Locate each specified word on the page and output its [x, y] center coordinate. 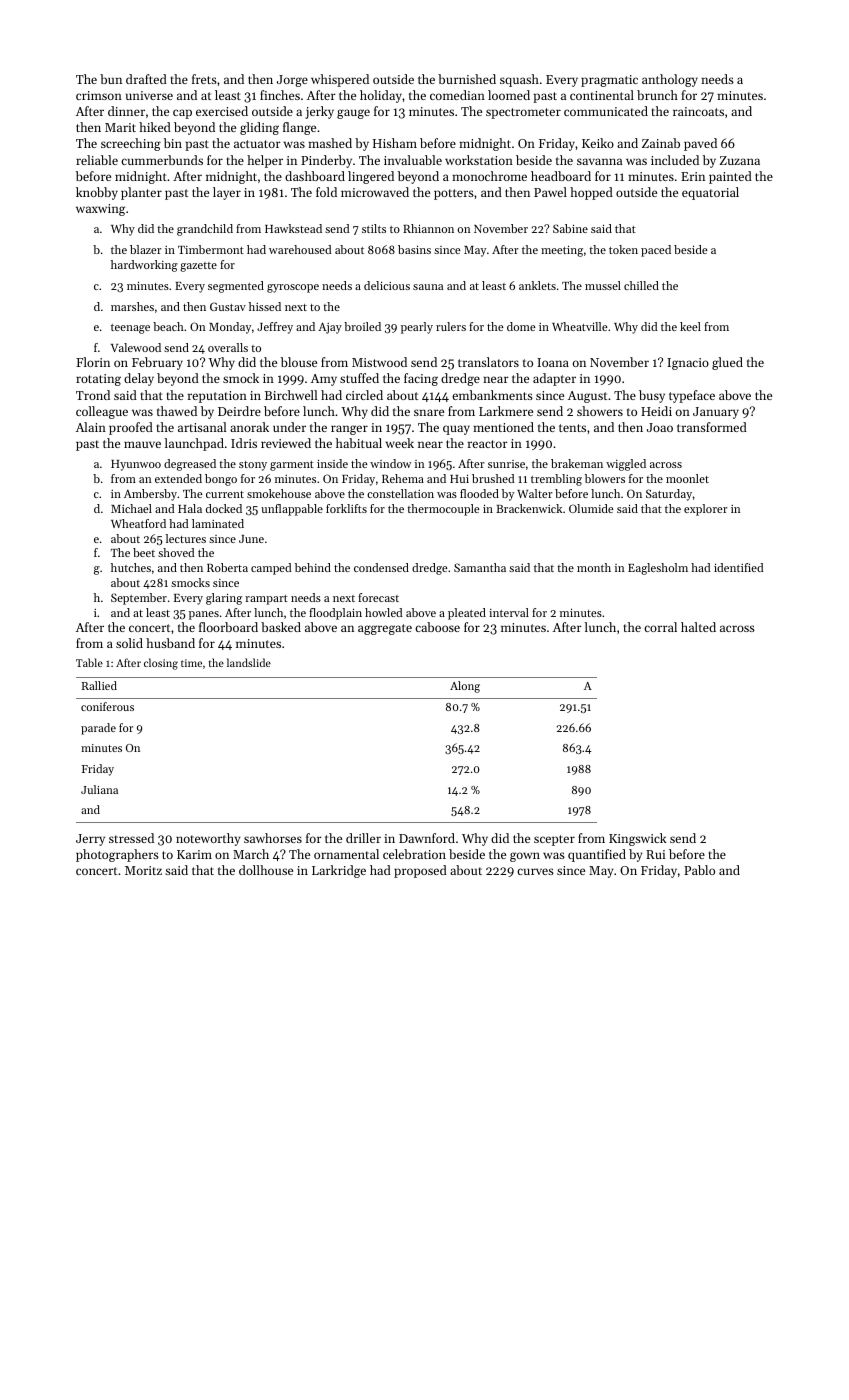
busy [652, 396]
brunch [657, 95]
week [399, 443]
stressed [131, 838]
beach [168, 326]
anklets [537, 285]
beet [144, 552]
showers [600, 411]
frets [204, 79]
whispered [340, 80]
